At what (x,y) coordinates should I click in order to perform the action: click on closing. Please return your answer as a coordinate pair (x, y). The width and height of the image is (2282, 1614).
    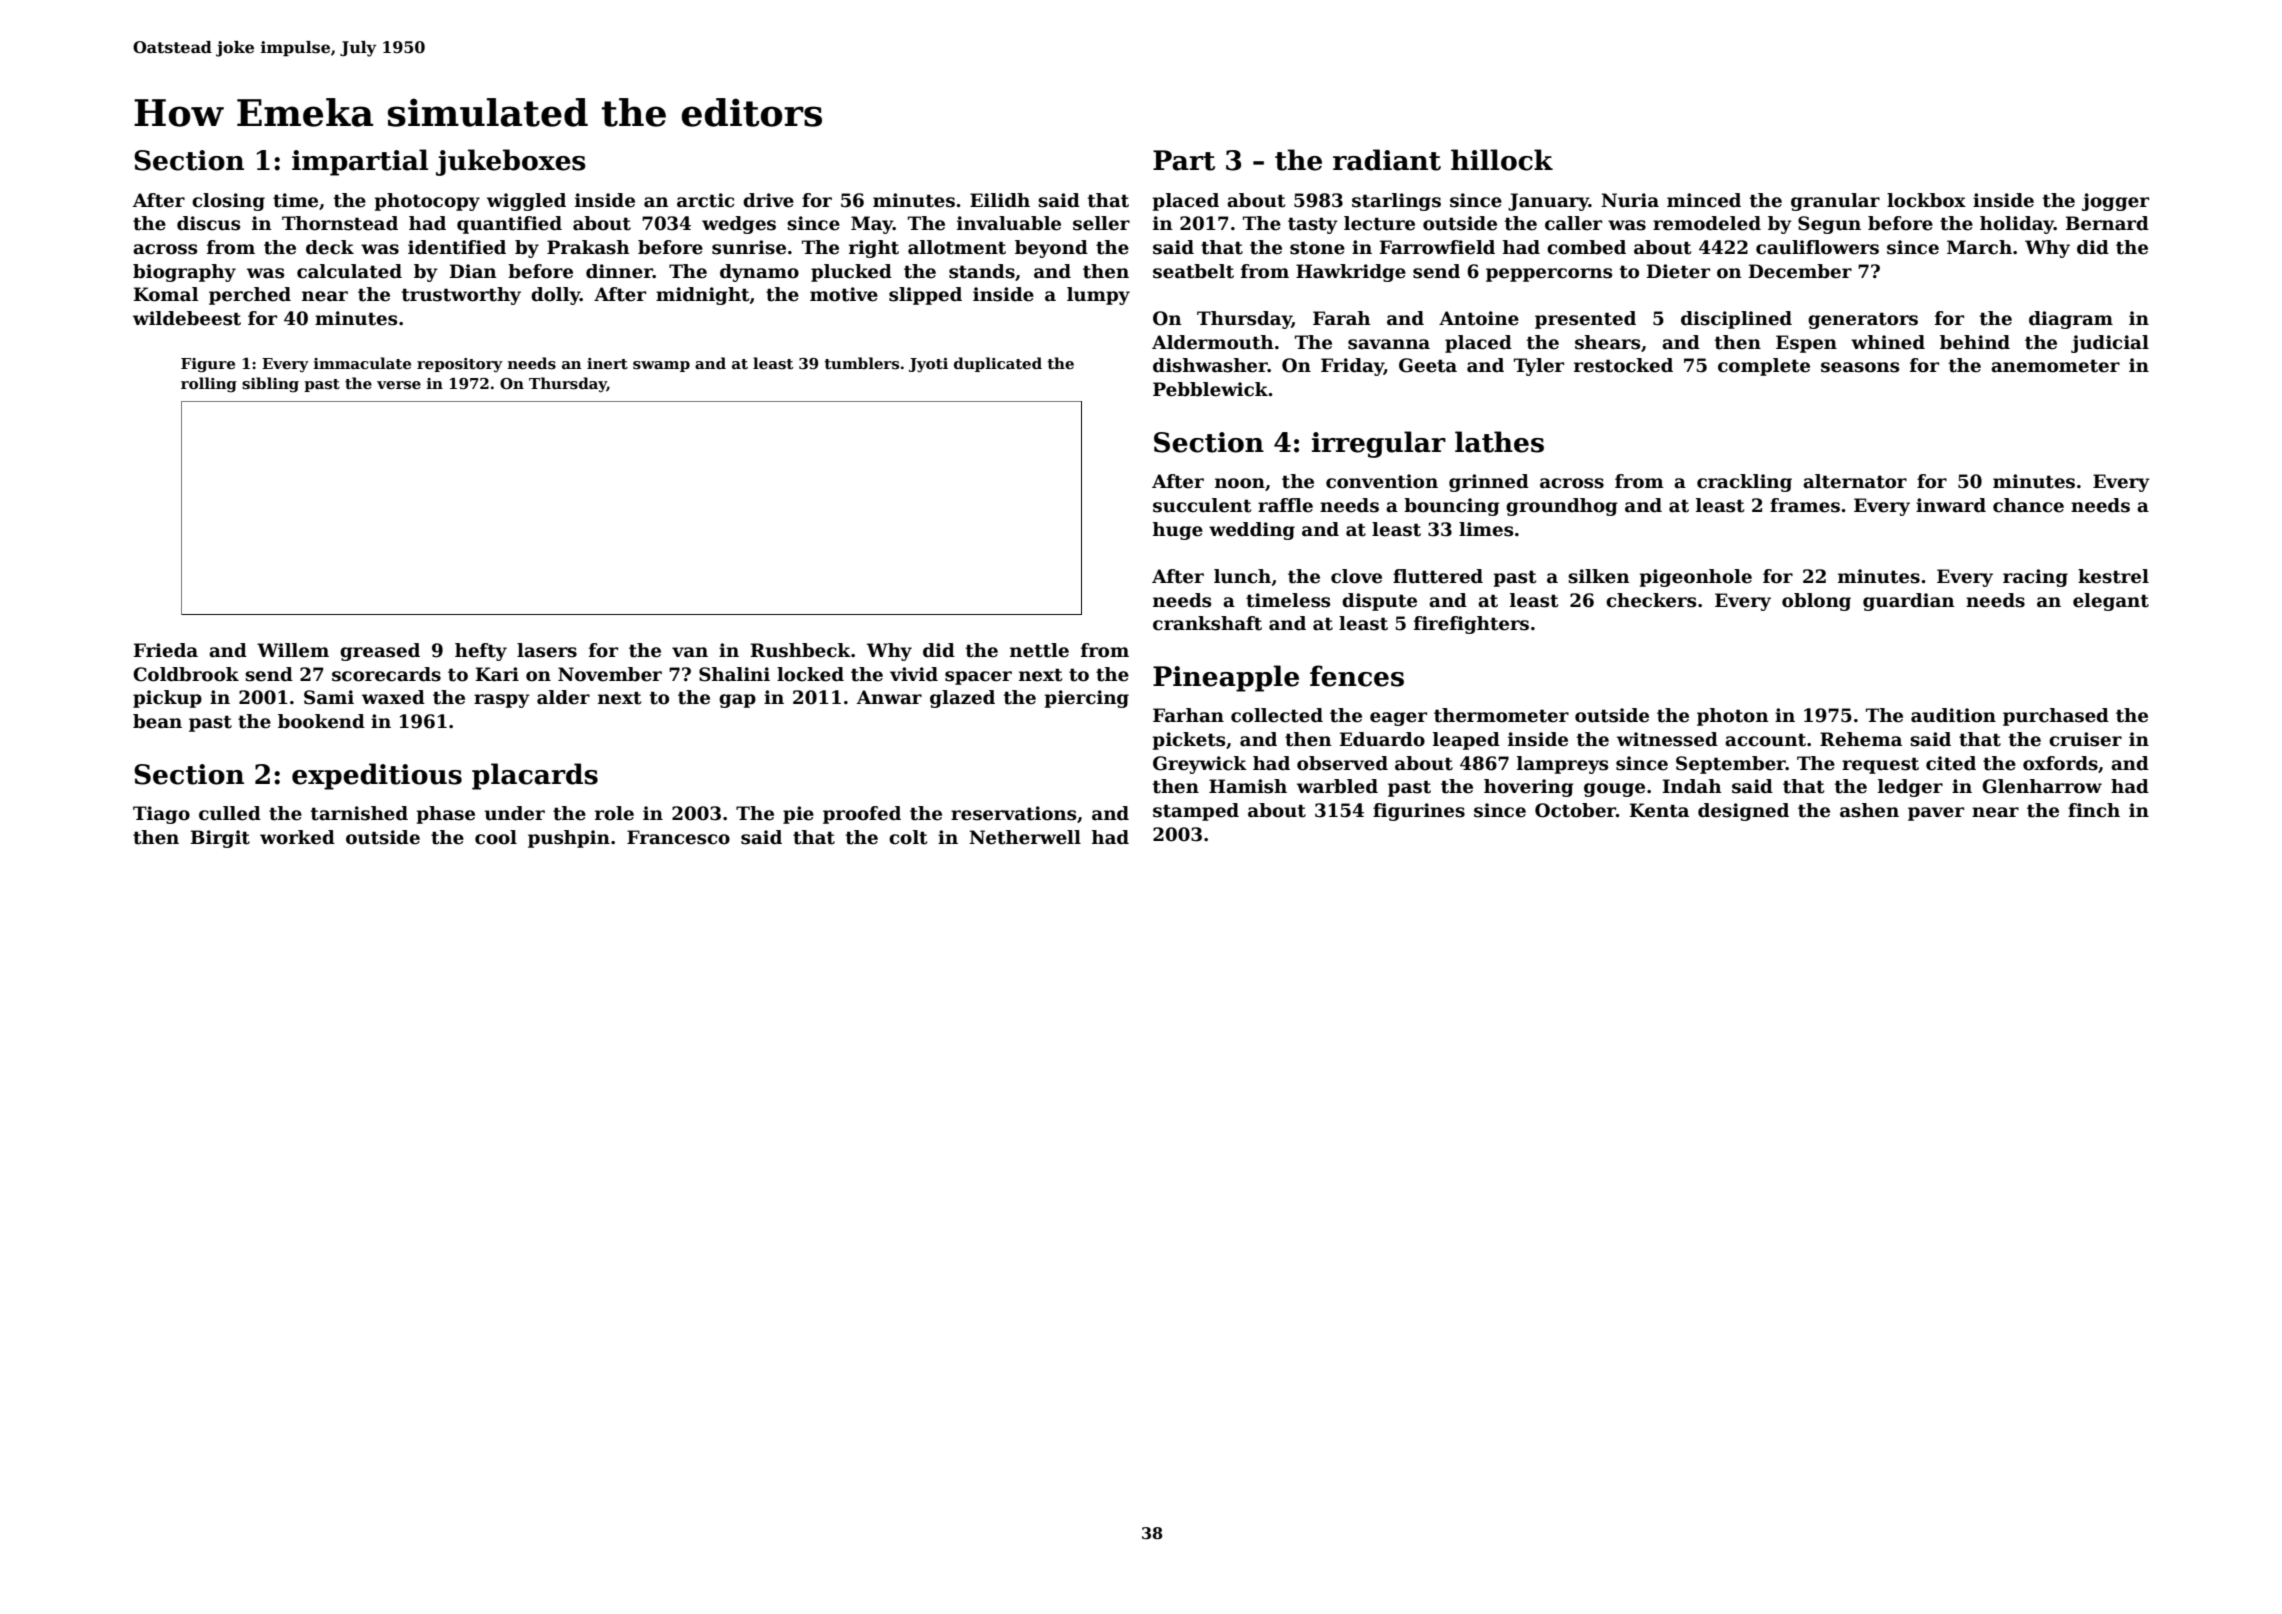
    Looking at the image, I should click on (228, 202).
